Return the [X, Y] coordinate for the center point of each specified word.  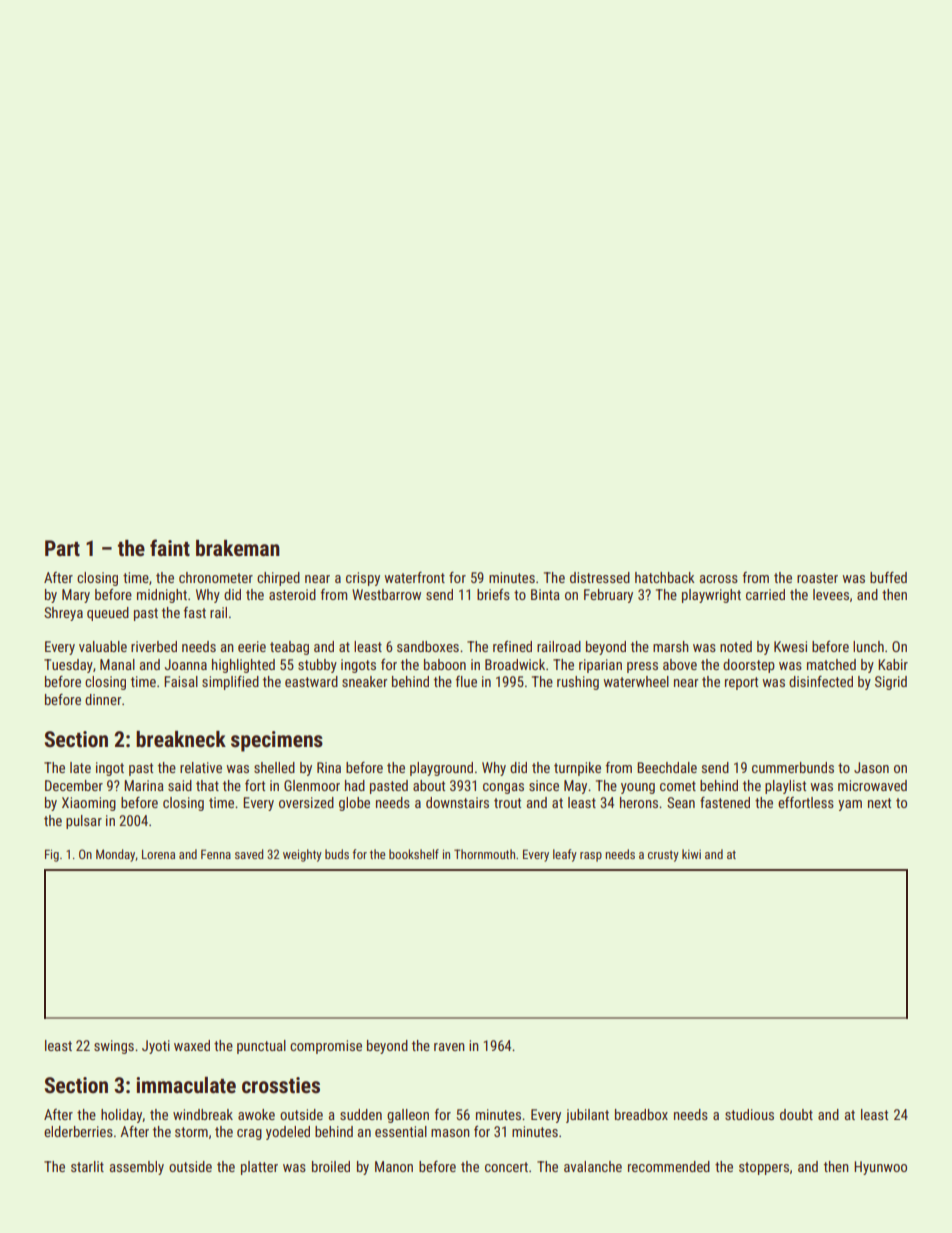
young [638, 788]
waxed [192, 1045]
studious [749, 1114]
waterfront [414, 577]
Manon [394, 1166]
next [879, 803]
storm [191, 1132]
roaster [817, 578]
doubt [796, 1114]
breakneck [181, 739]
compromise [326, 1047]
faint [170, 547]
